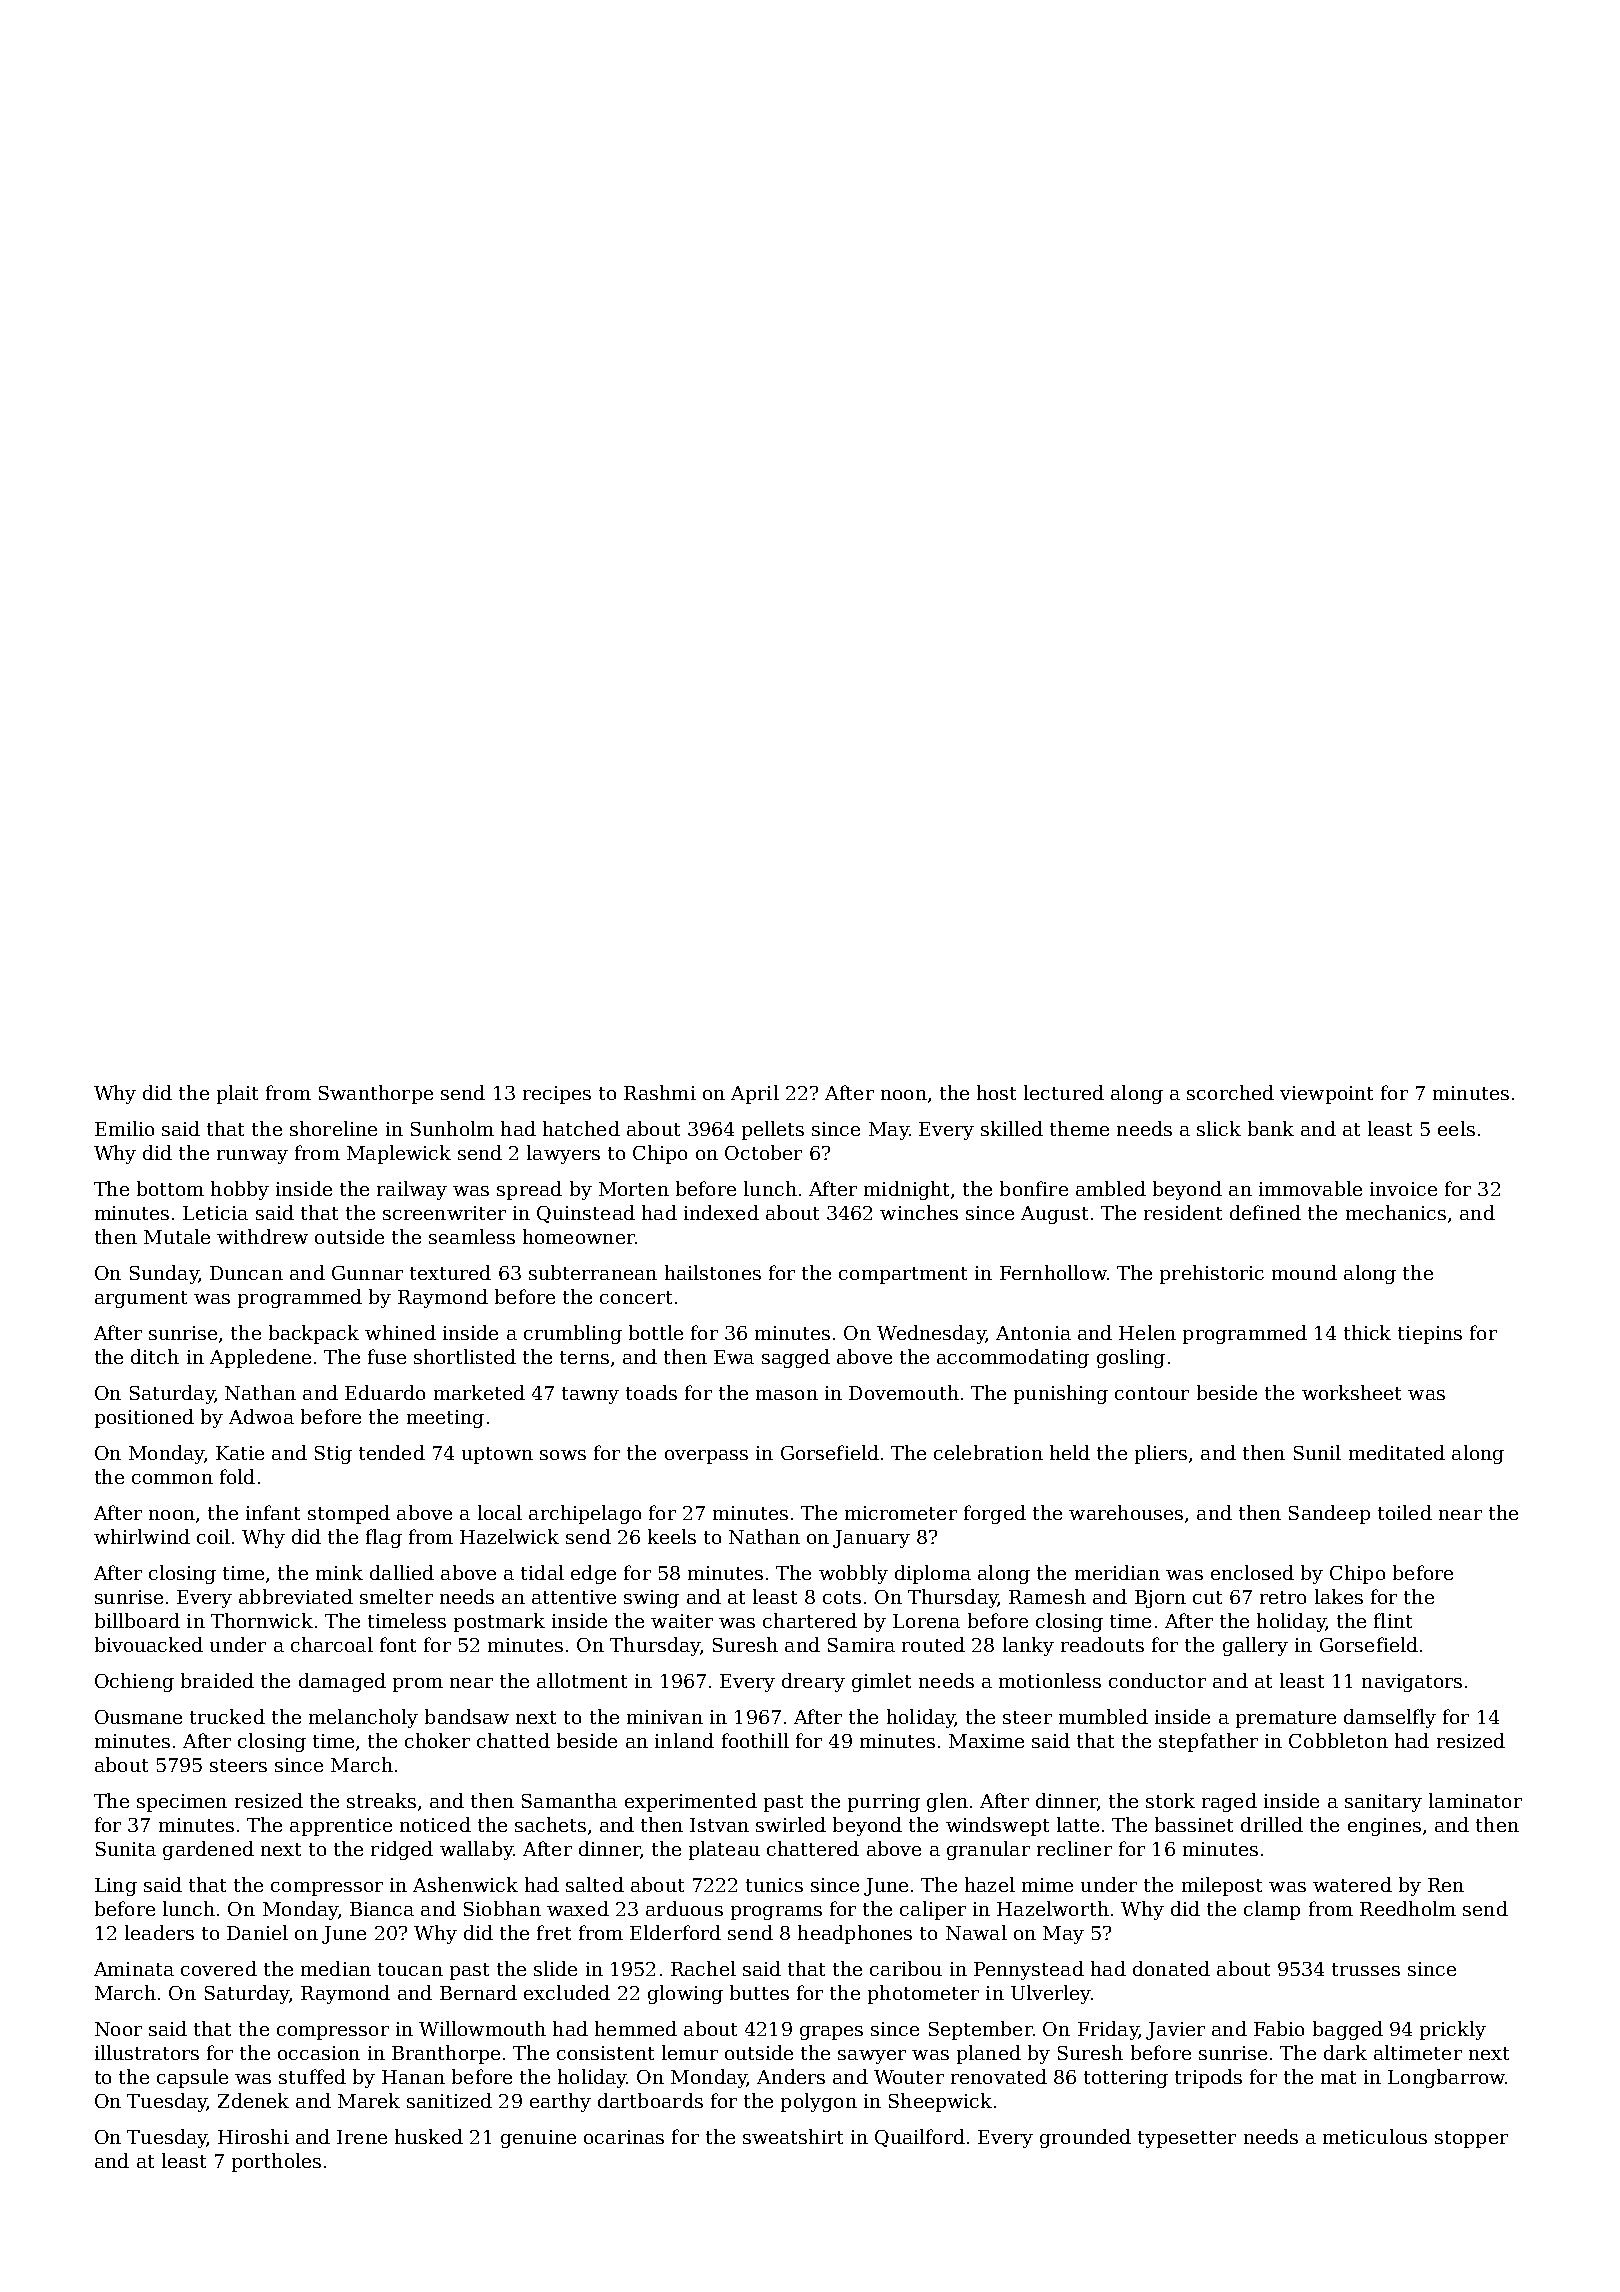 This screenshot has height=2292, width=1620. Describe the element at coordinates (1271, 1128) in the screenshot. I see `bank` at that location.
